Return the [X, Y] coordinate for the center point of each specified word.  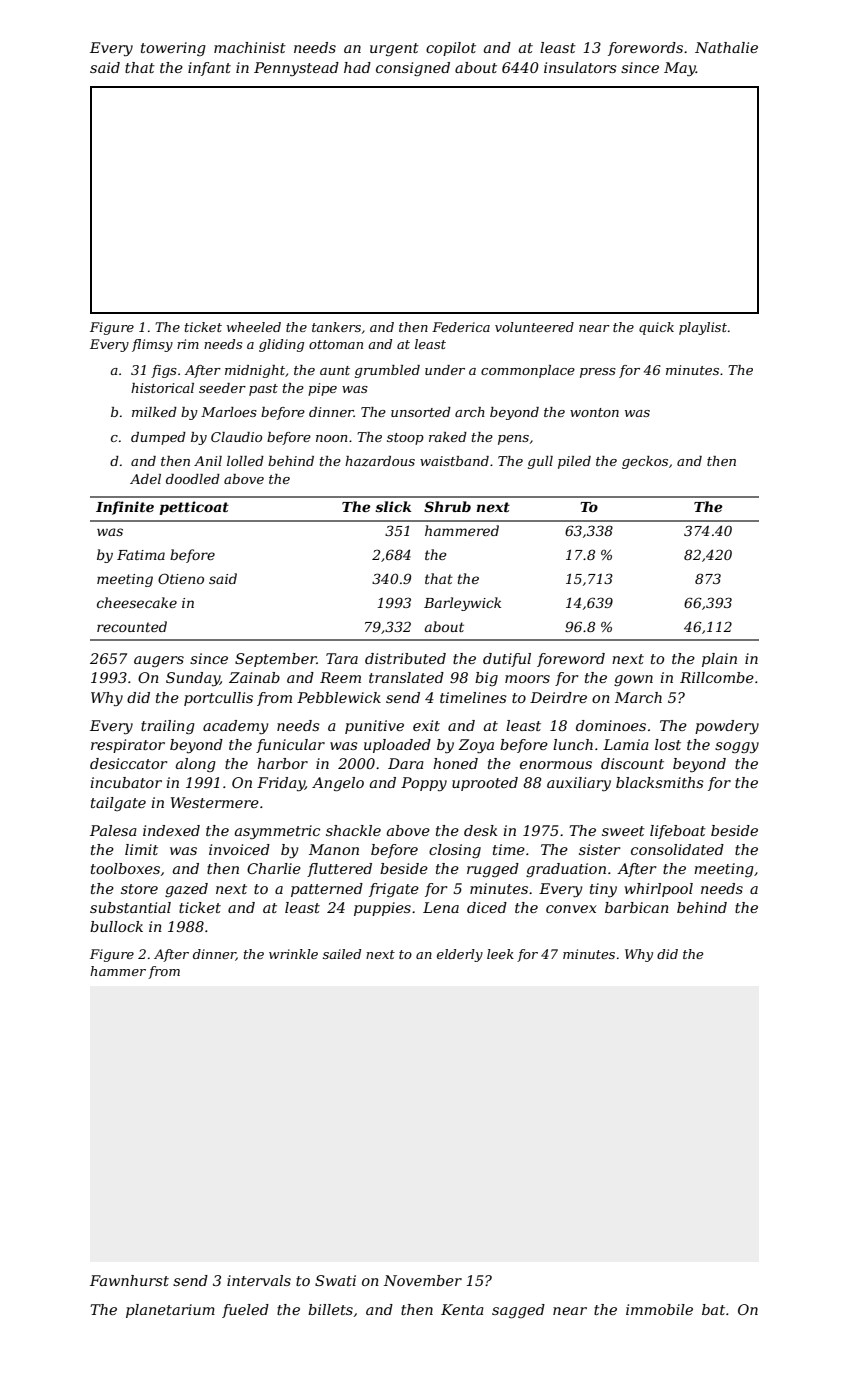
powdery [727, 727]
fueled [245, 1311]
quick [656, 328]
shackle [353, 830]
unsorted [421, 412]
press [598, 373]
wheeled [254, 327]
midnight [255, 371]
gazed [186, 890]
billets [330, 1309]
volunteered [534, 327]
